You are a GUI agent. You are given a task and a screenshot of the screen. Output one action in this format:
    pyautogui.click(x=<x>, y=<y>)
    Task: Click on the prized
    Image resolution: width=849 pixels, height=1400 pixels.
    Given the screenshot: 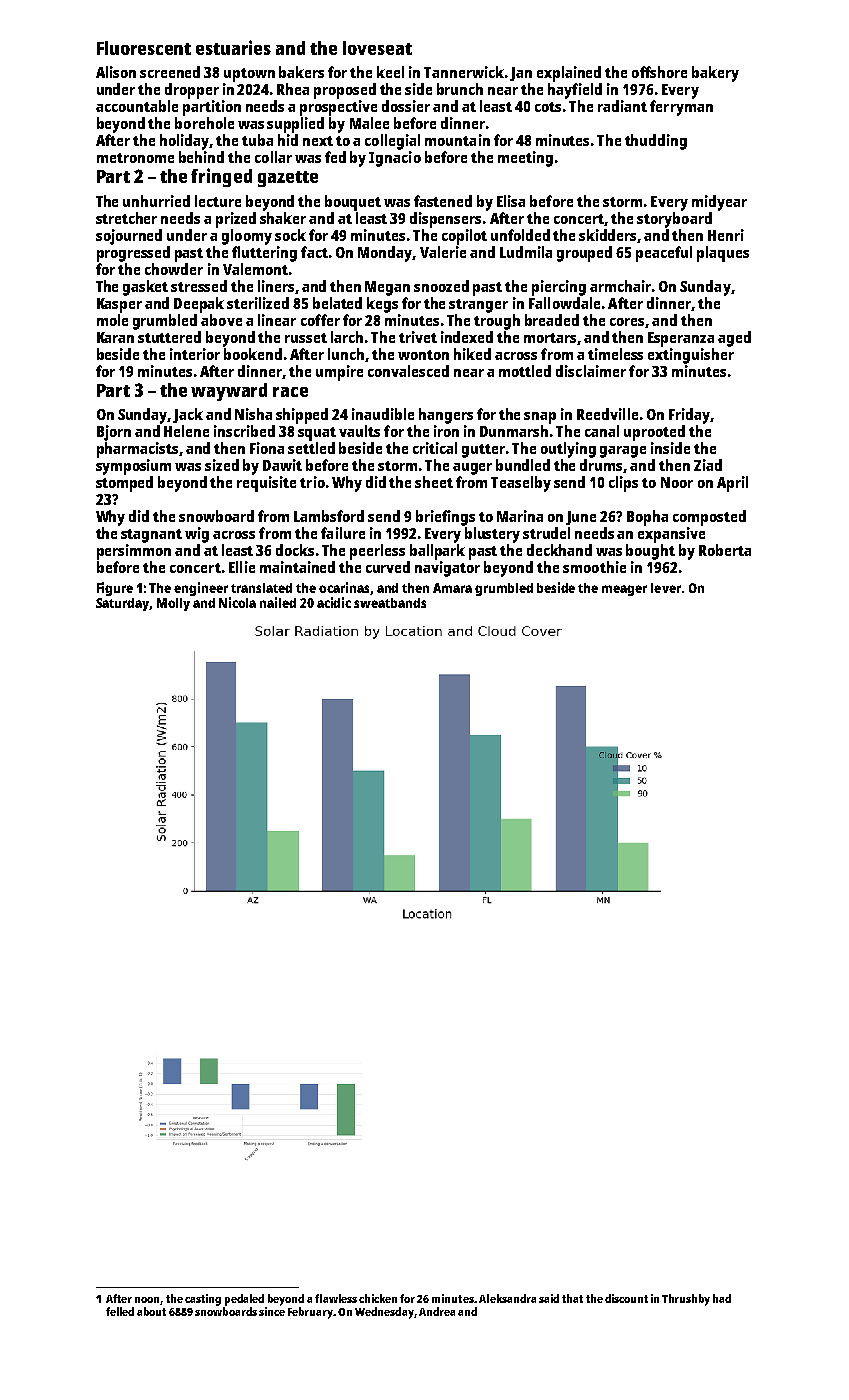 What is the action you would take?
    pyautogui.click(x=236, y=220)
